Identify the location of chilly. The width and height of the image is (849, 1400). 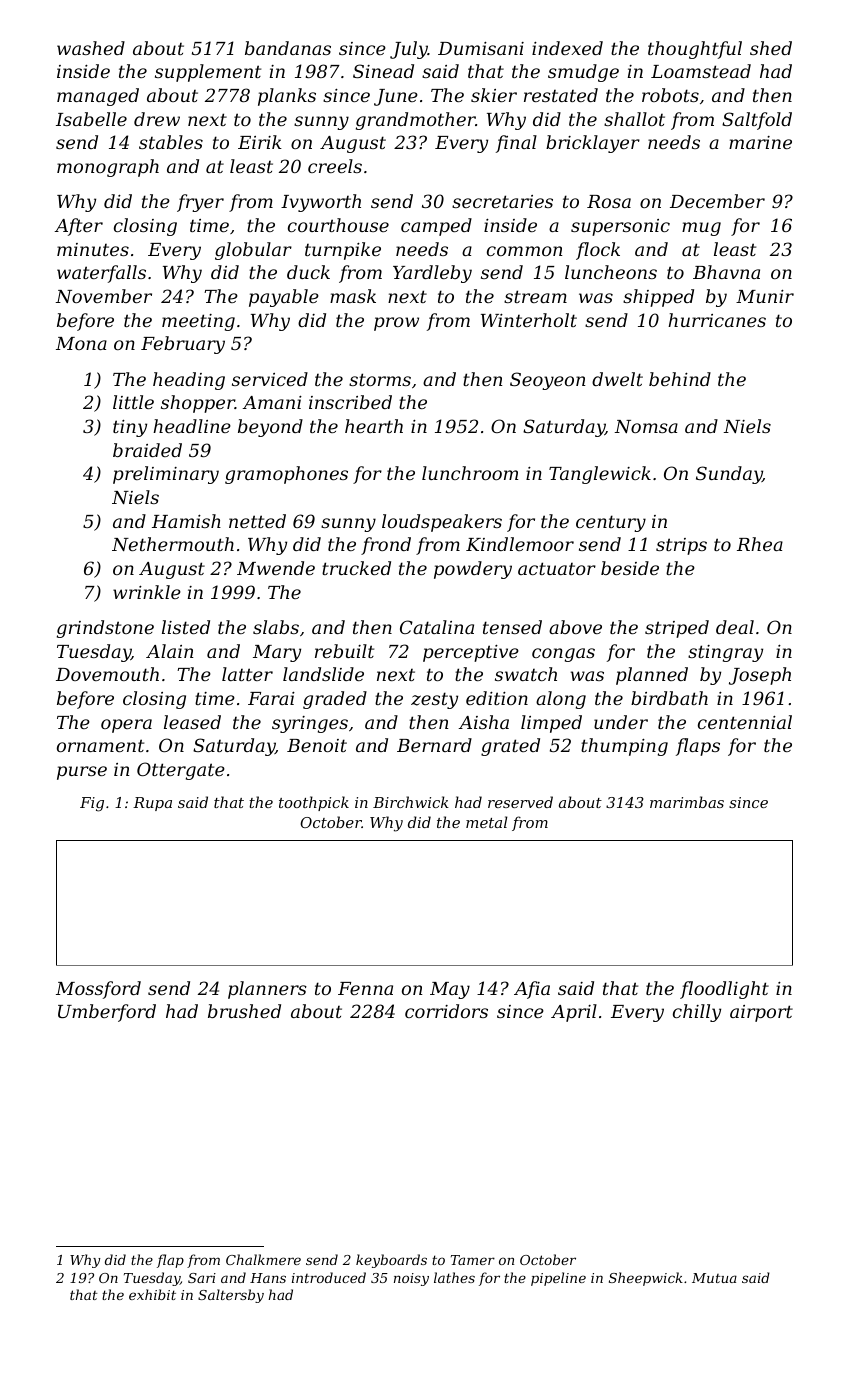
(697, 1013).
